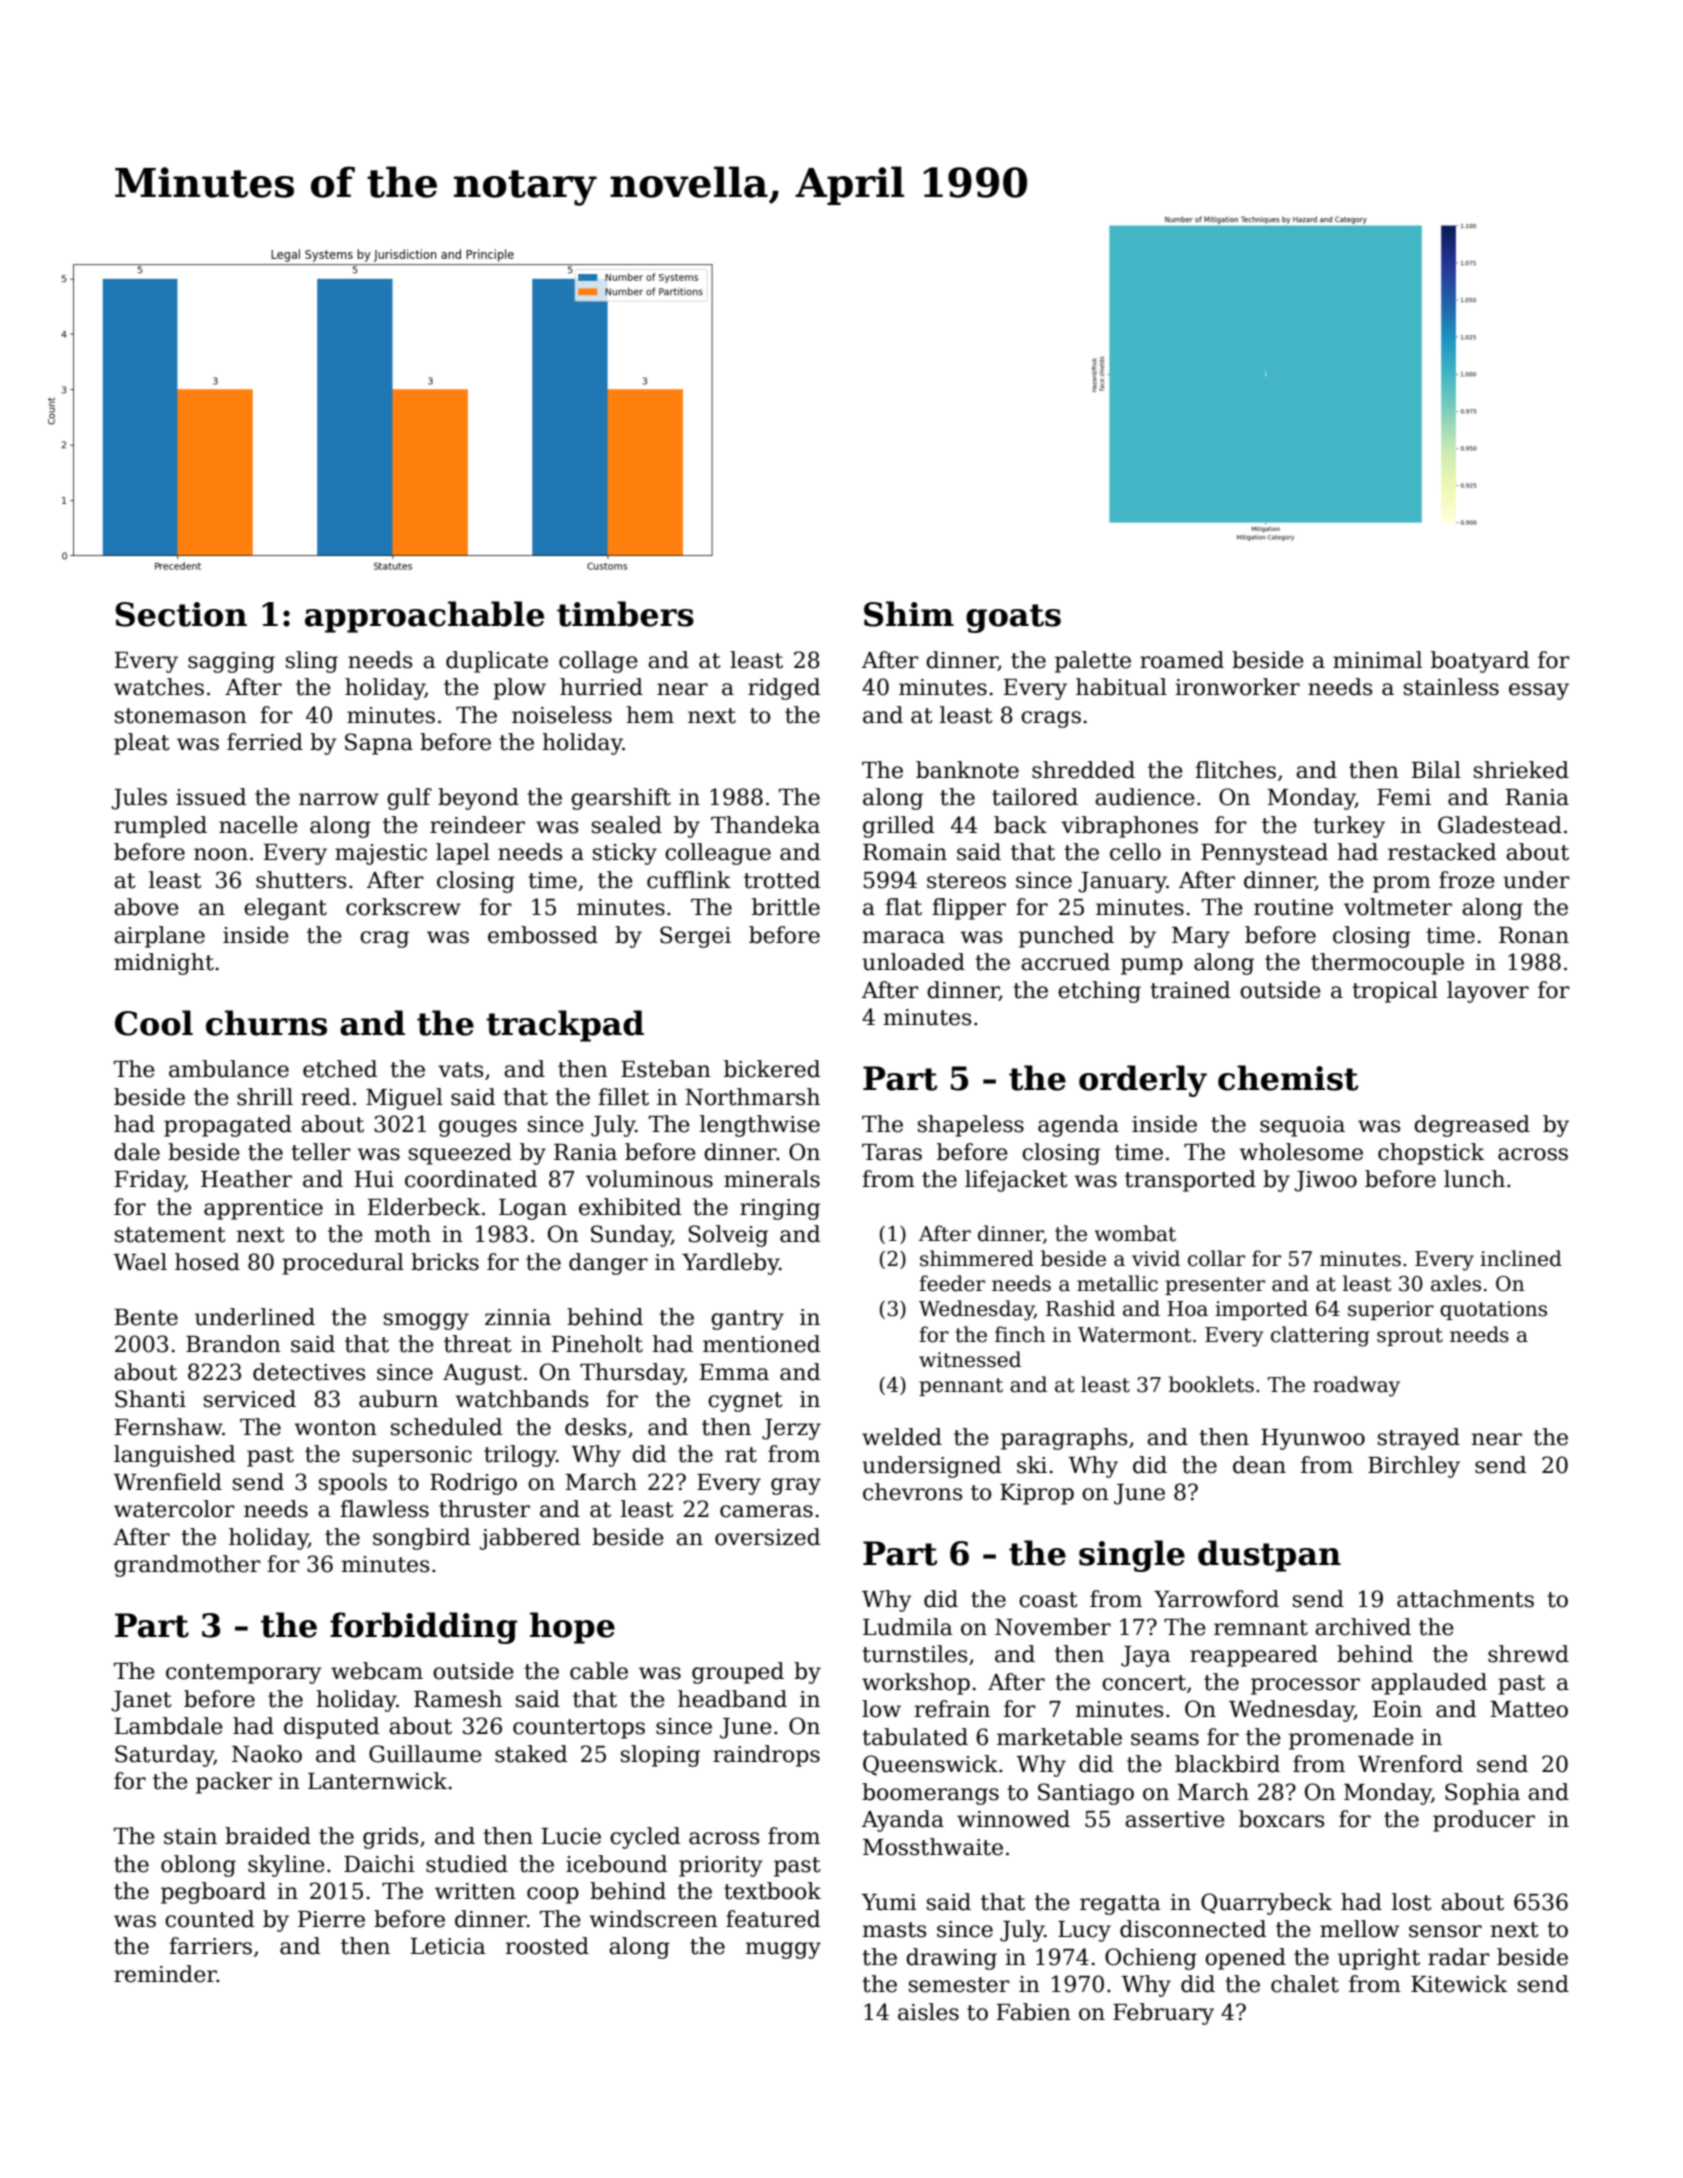 The image size is (1683, 2178). What do you see at coordinates (952, 1283) in the image?
I see `feeder` at bounding box center [952, 1283].
